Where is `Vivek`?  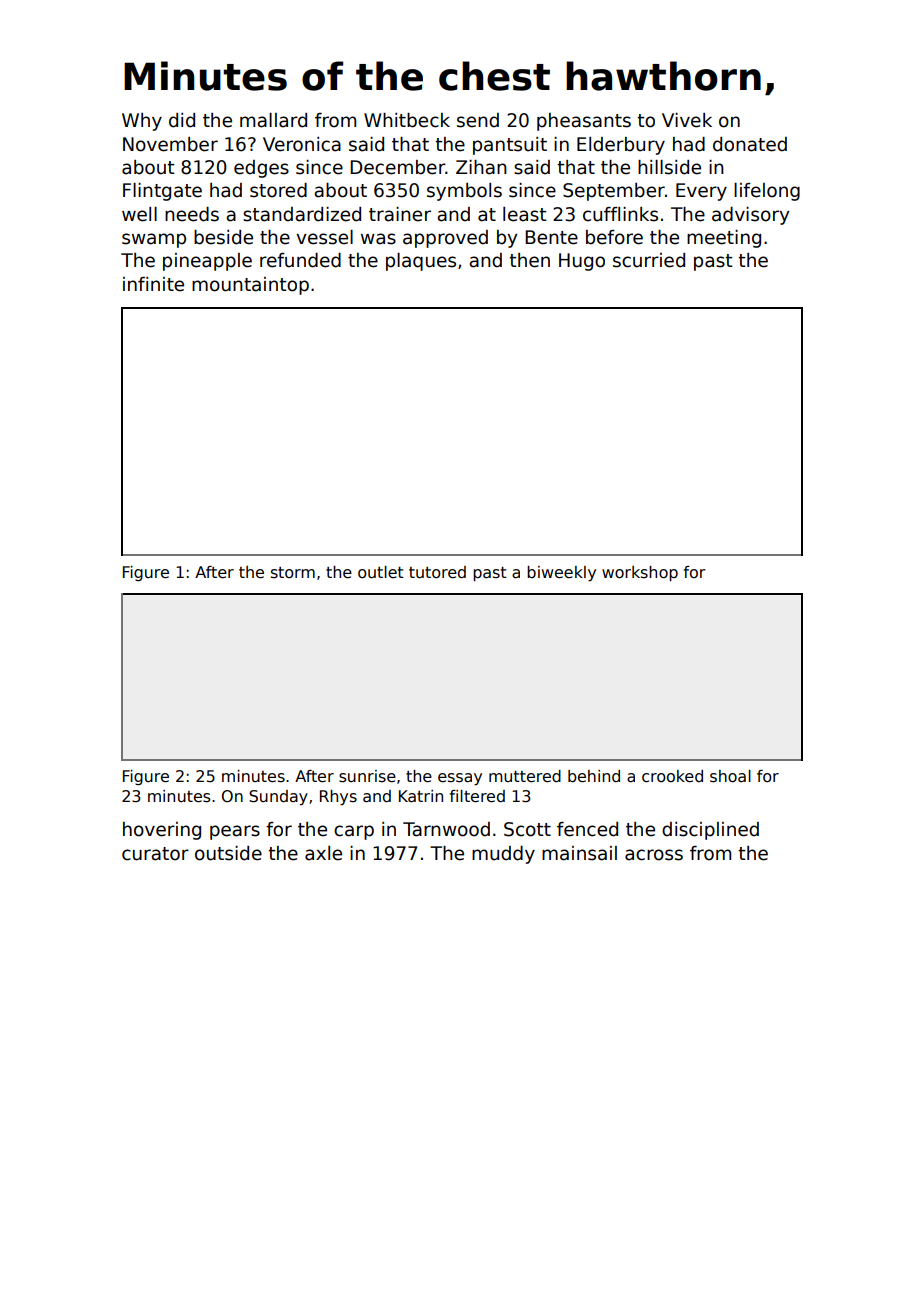 Vivek is located at coordinates (687, 120).
